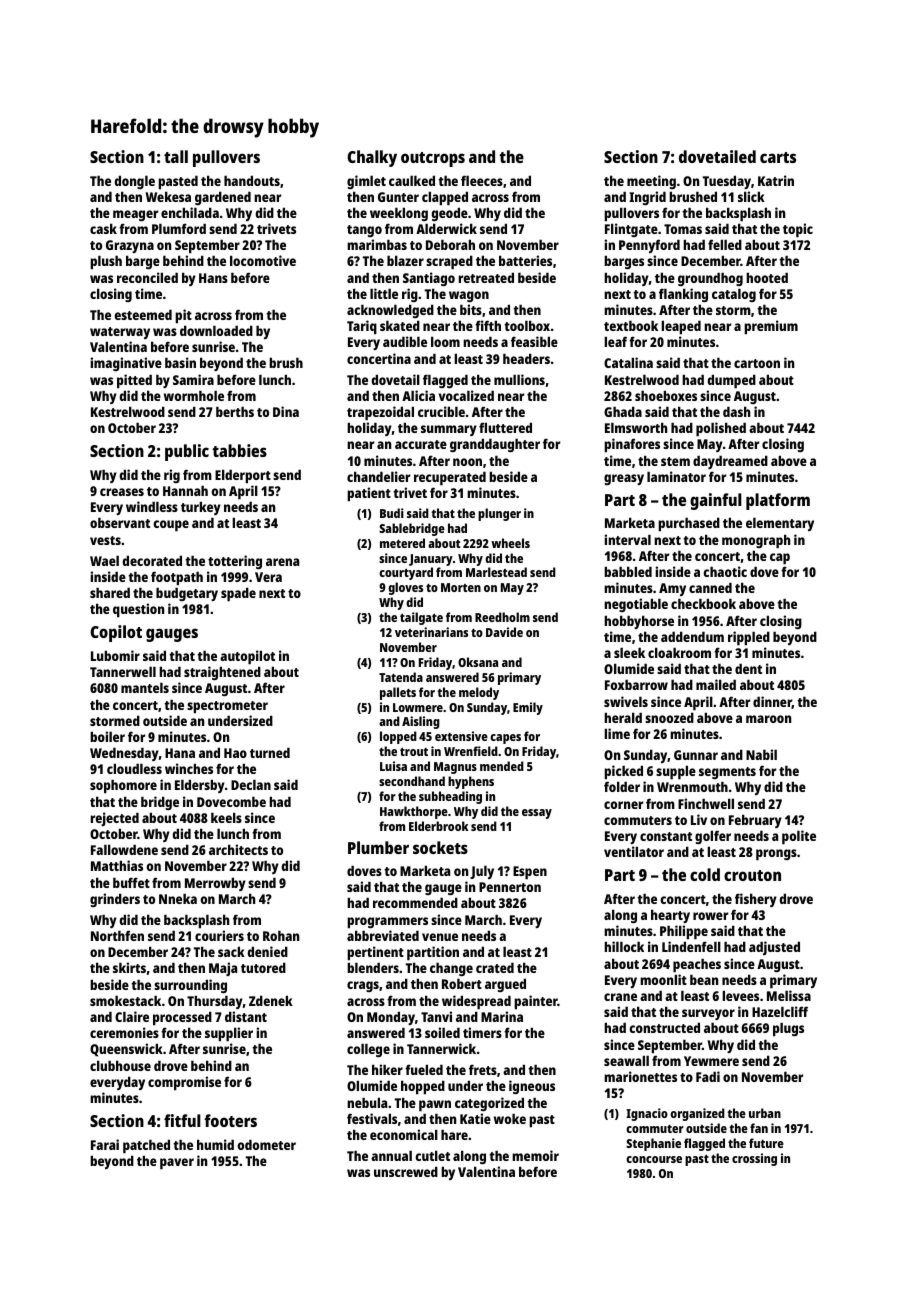  I want to click on lopped, so click(398, 737).
